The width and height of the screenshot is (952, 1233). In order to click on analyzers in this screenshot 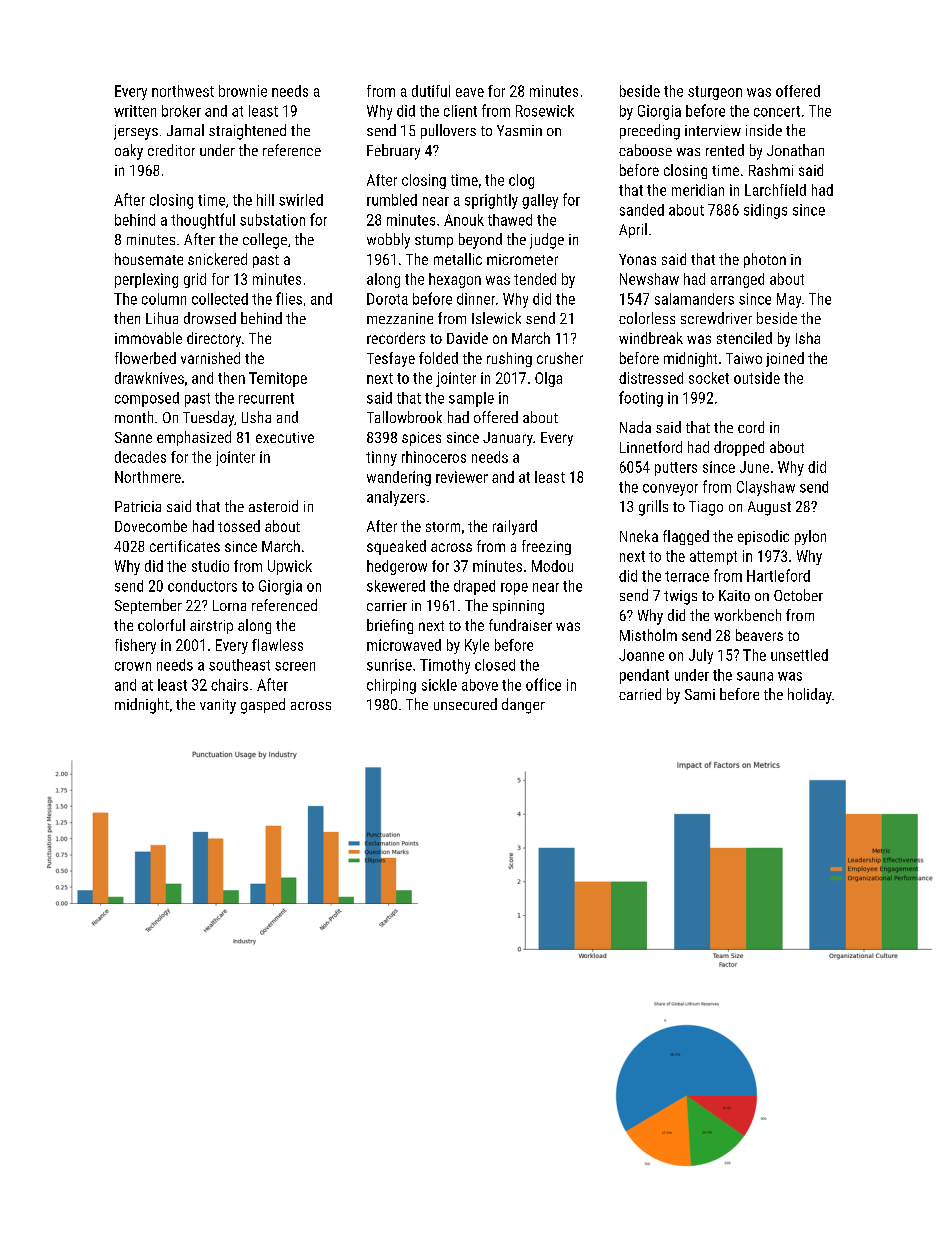, I will do `click(396, 498)`.
